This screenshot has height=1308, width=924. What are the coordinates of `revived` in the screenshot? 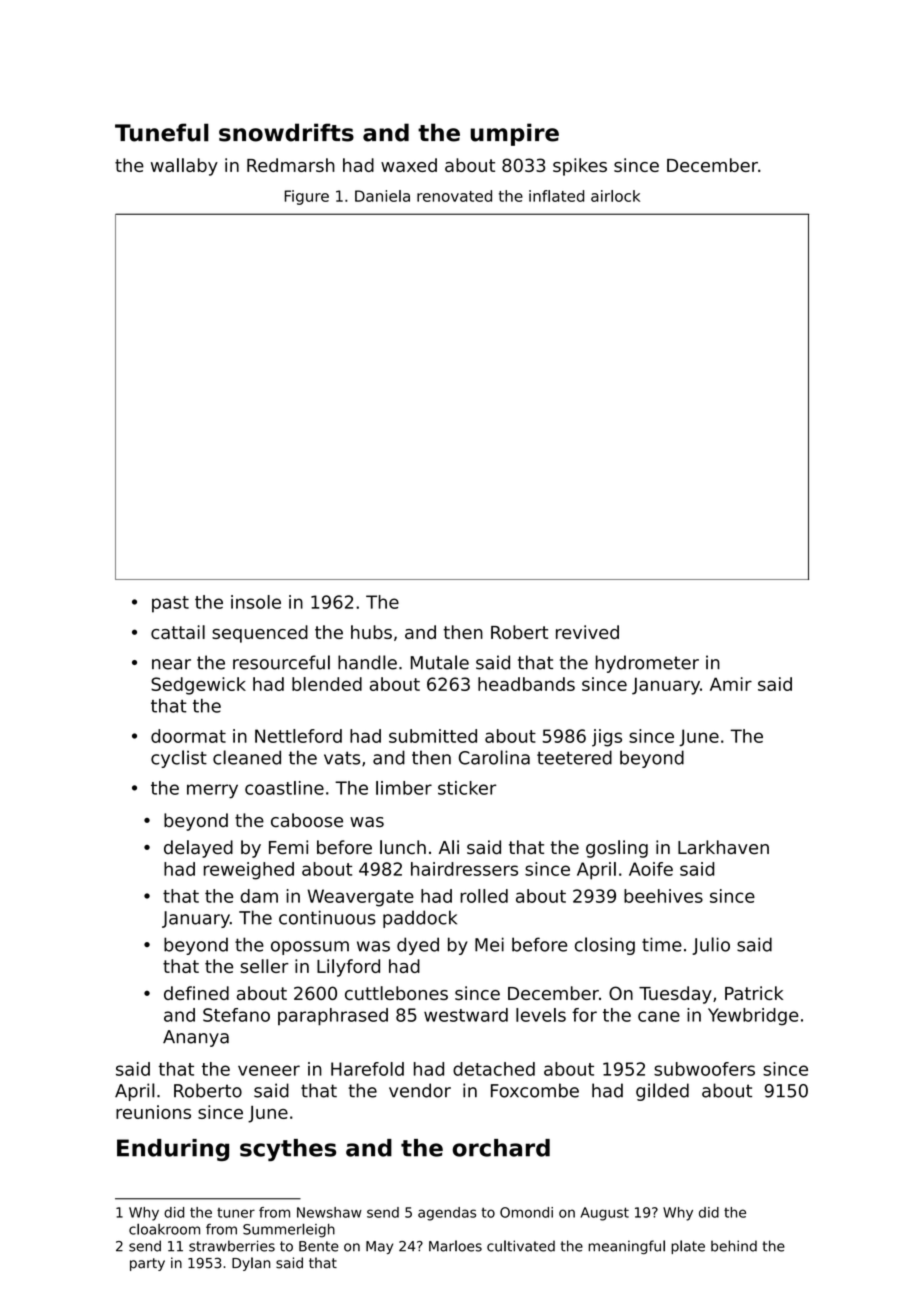 It's located at (587, 632).
